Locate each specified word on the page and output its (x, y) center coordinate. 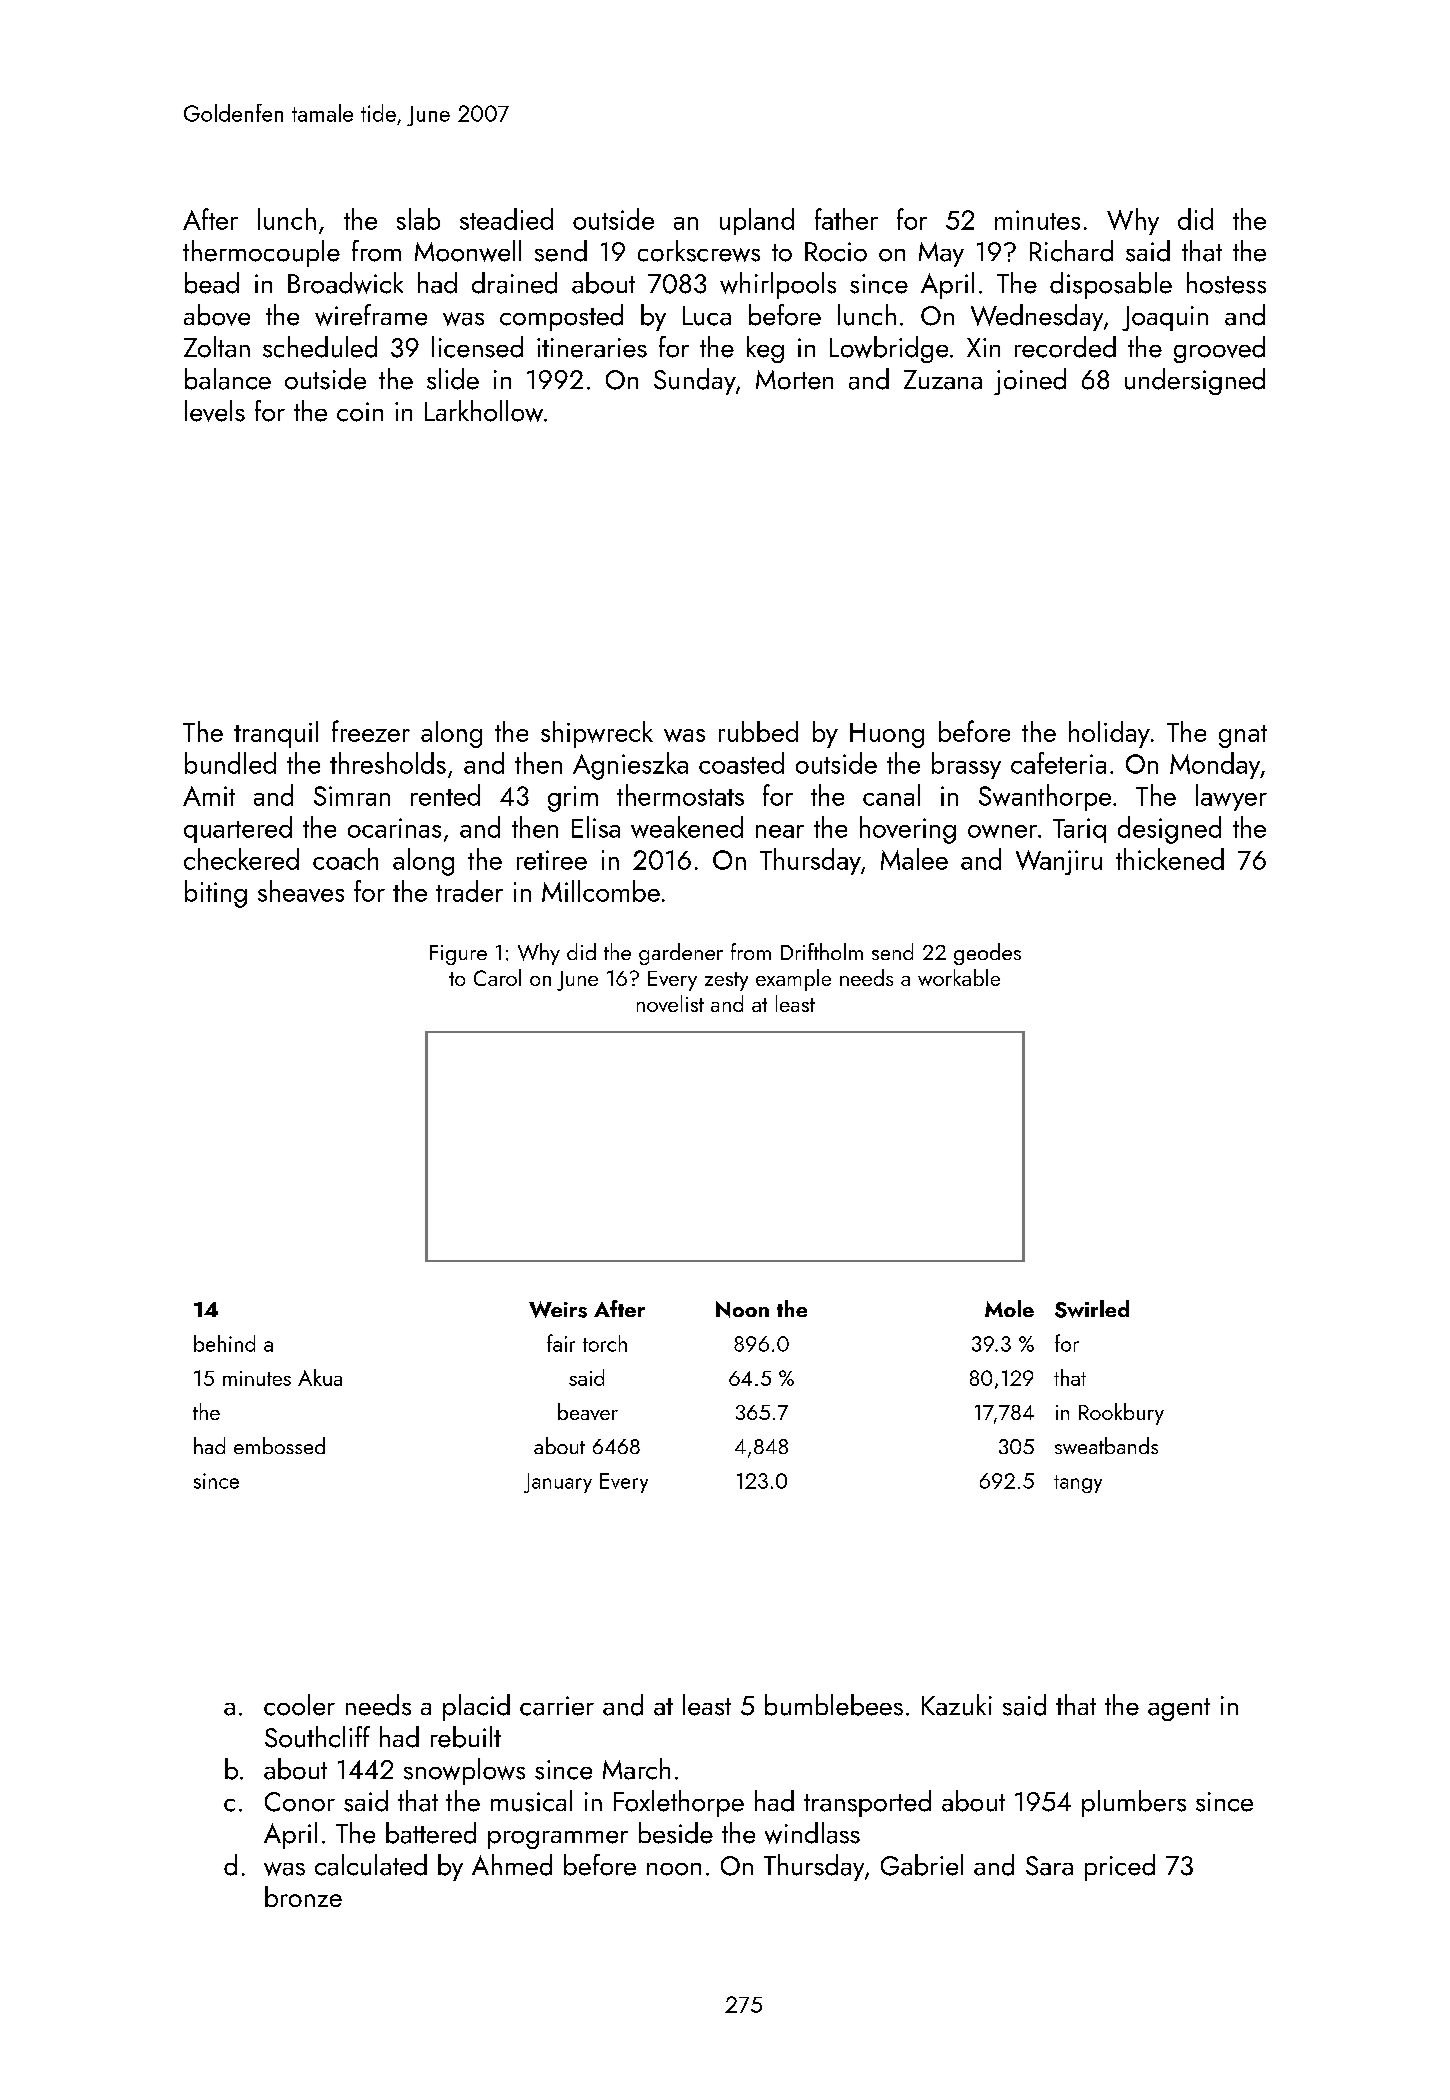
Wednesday (1037, 317)
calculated (371, 1865)
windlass (812, 1833)
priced (1120, 1867)
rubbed (758, 731)
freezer (371, 731)
